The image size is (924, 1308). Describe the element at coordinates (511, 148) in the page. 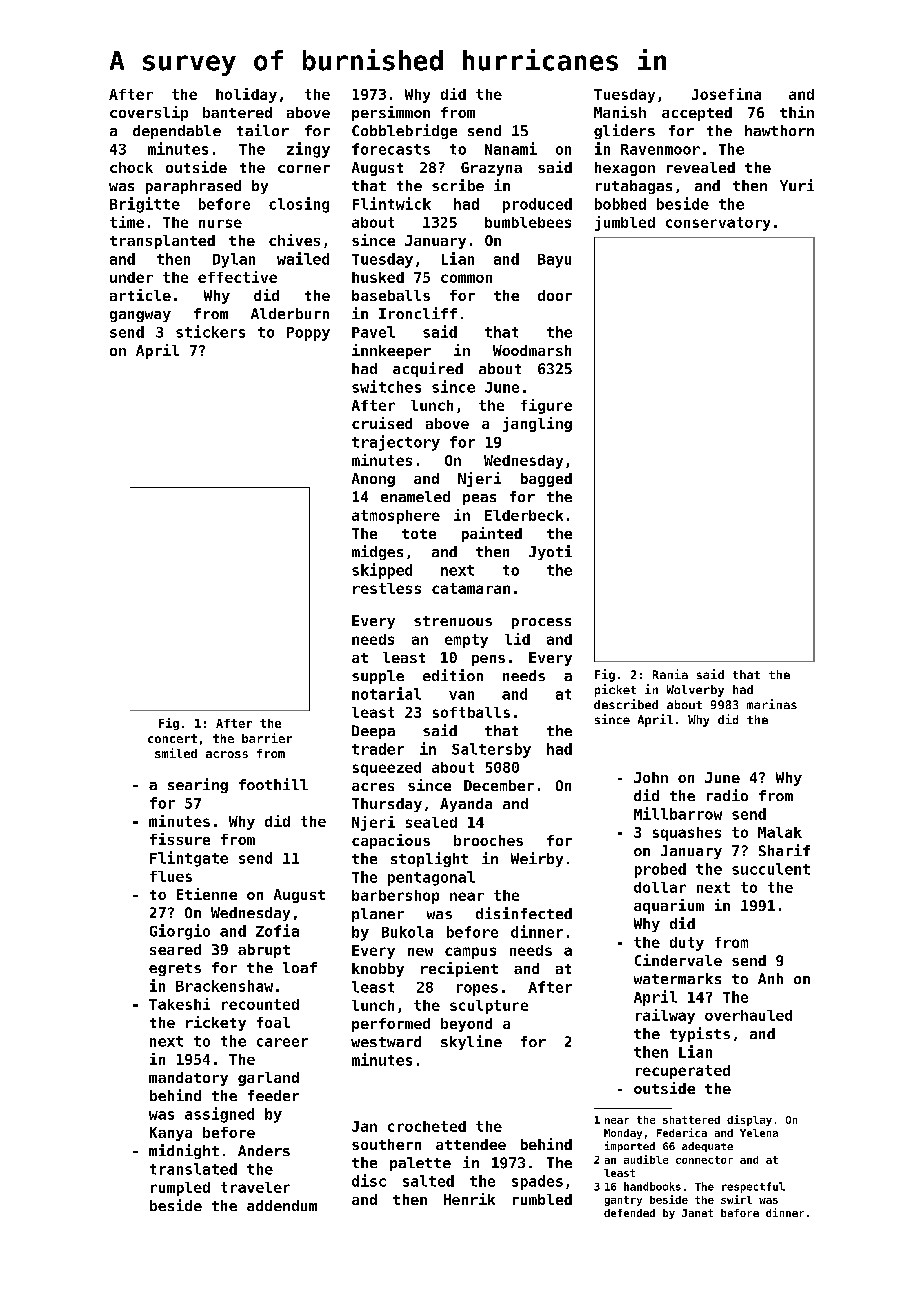

I see `Nanami` at that location.
